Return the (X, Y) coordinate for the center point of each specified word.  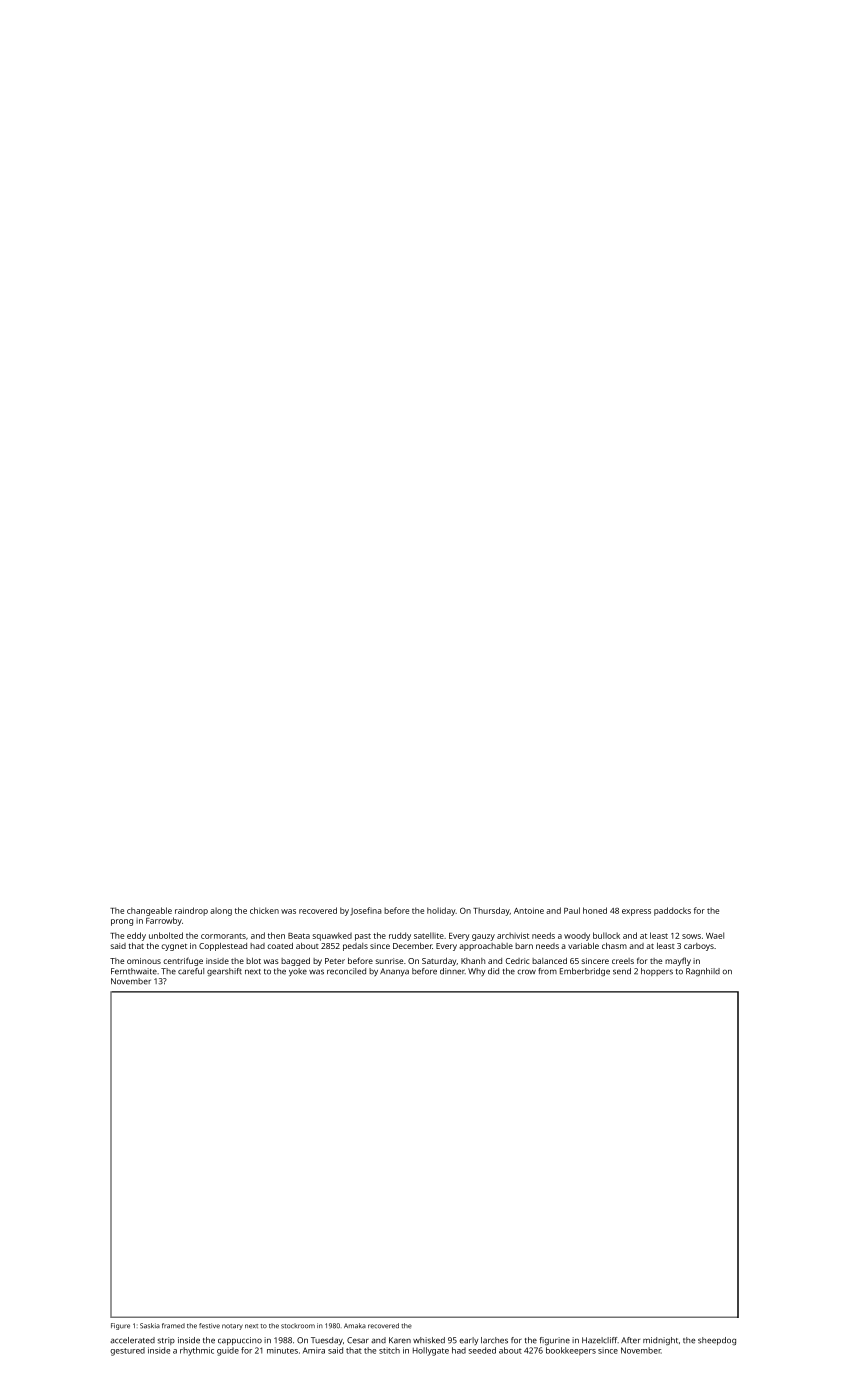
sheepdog (717, 1341)
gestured (127, 1351)
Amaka (355, 1326)
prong (122, 922)
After (630, 1340)
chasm (614, 946)
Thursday (491, 911)
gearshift (224, 972)
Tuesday (327, 1341)
